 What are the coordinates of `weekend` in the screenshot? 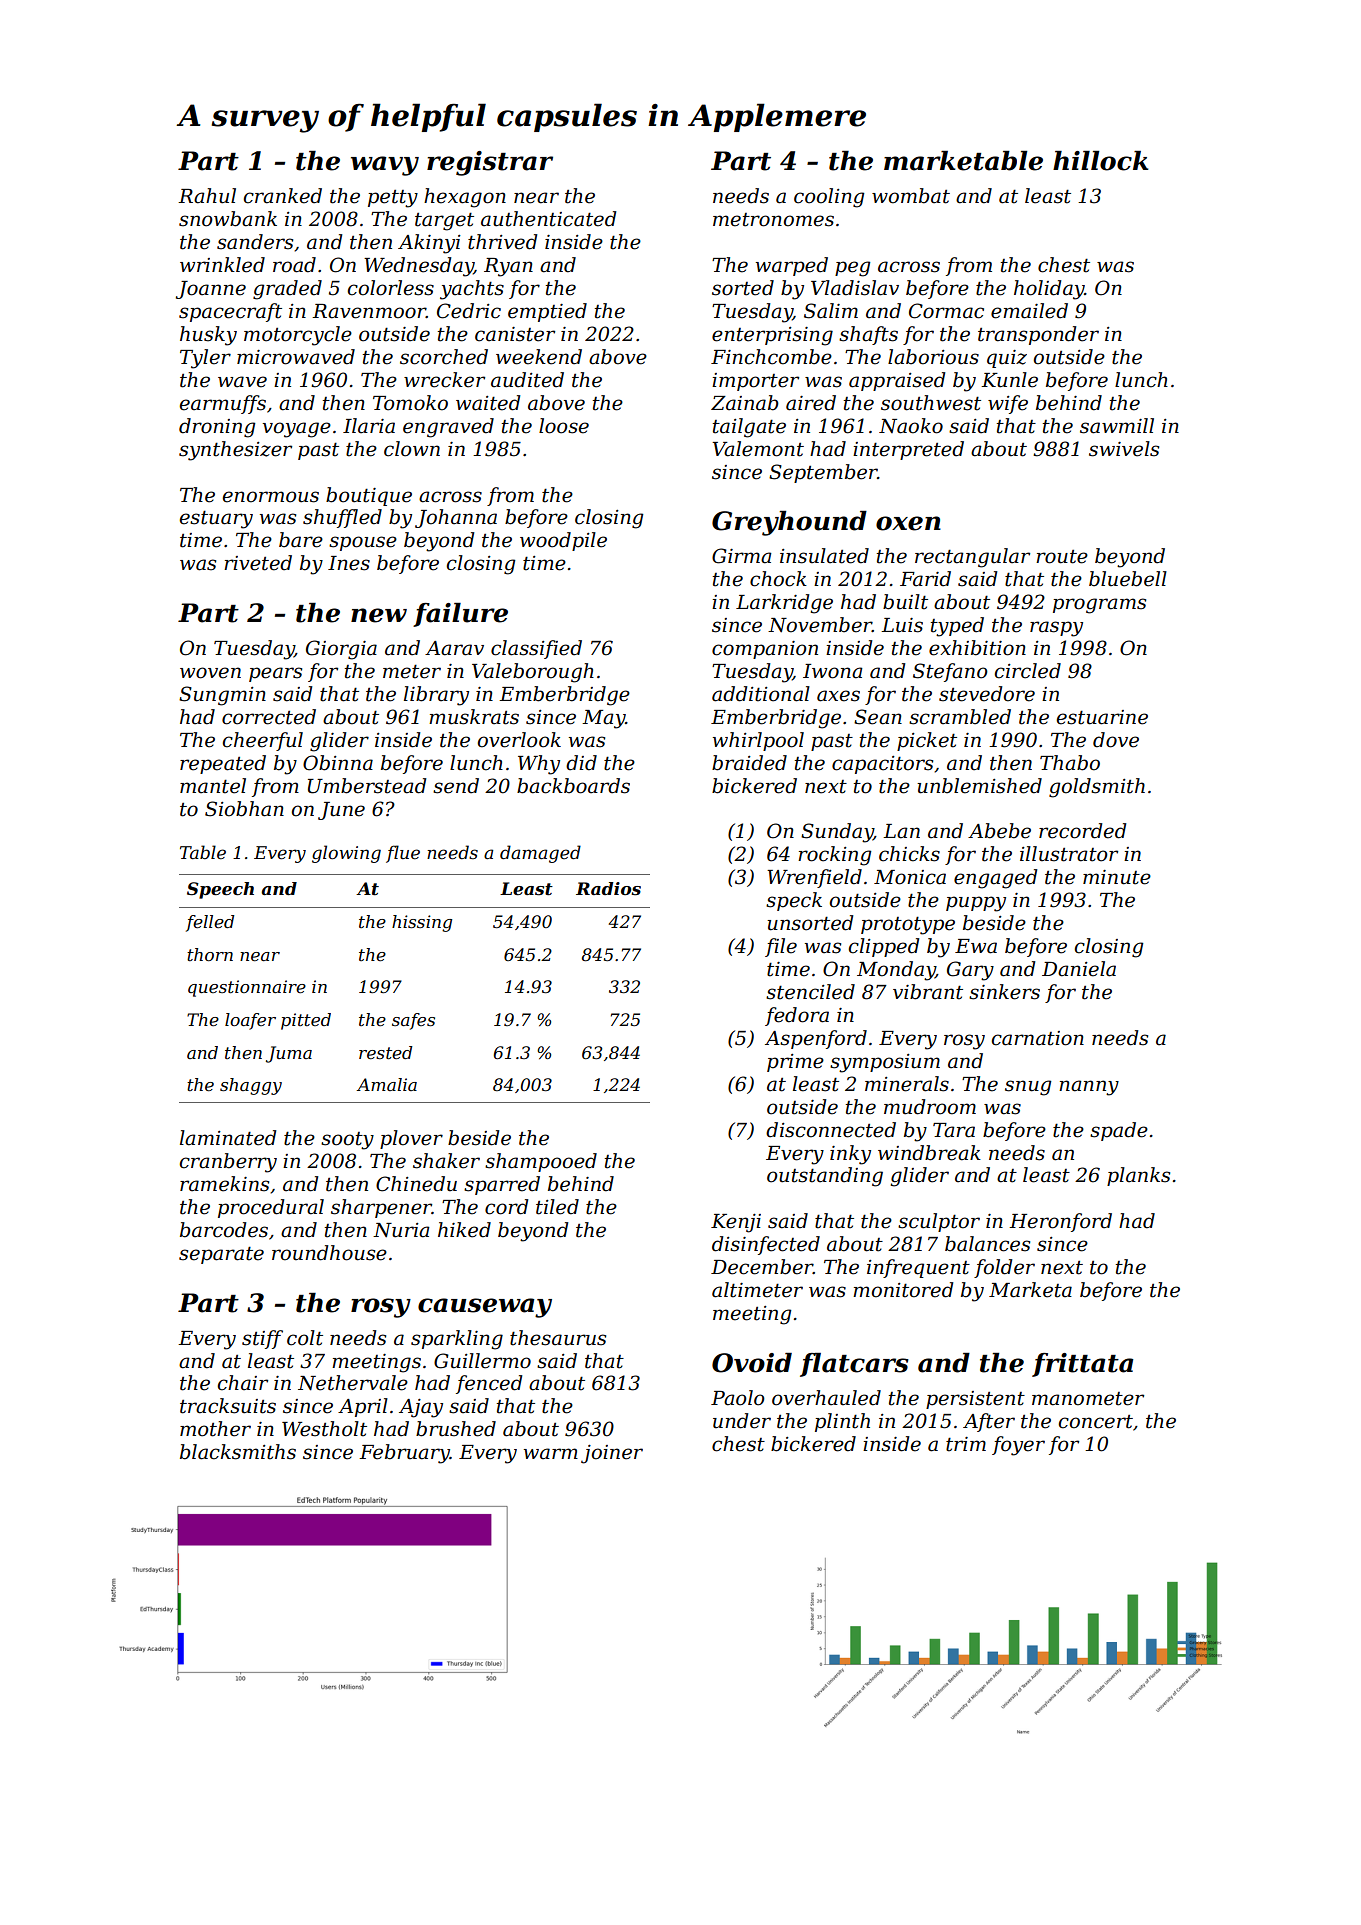 It's located at (539, 357).
